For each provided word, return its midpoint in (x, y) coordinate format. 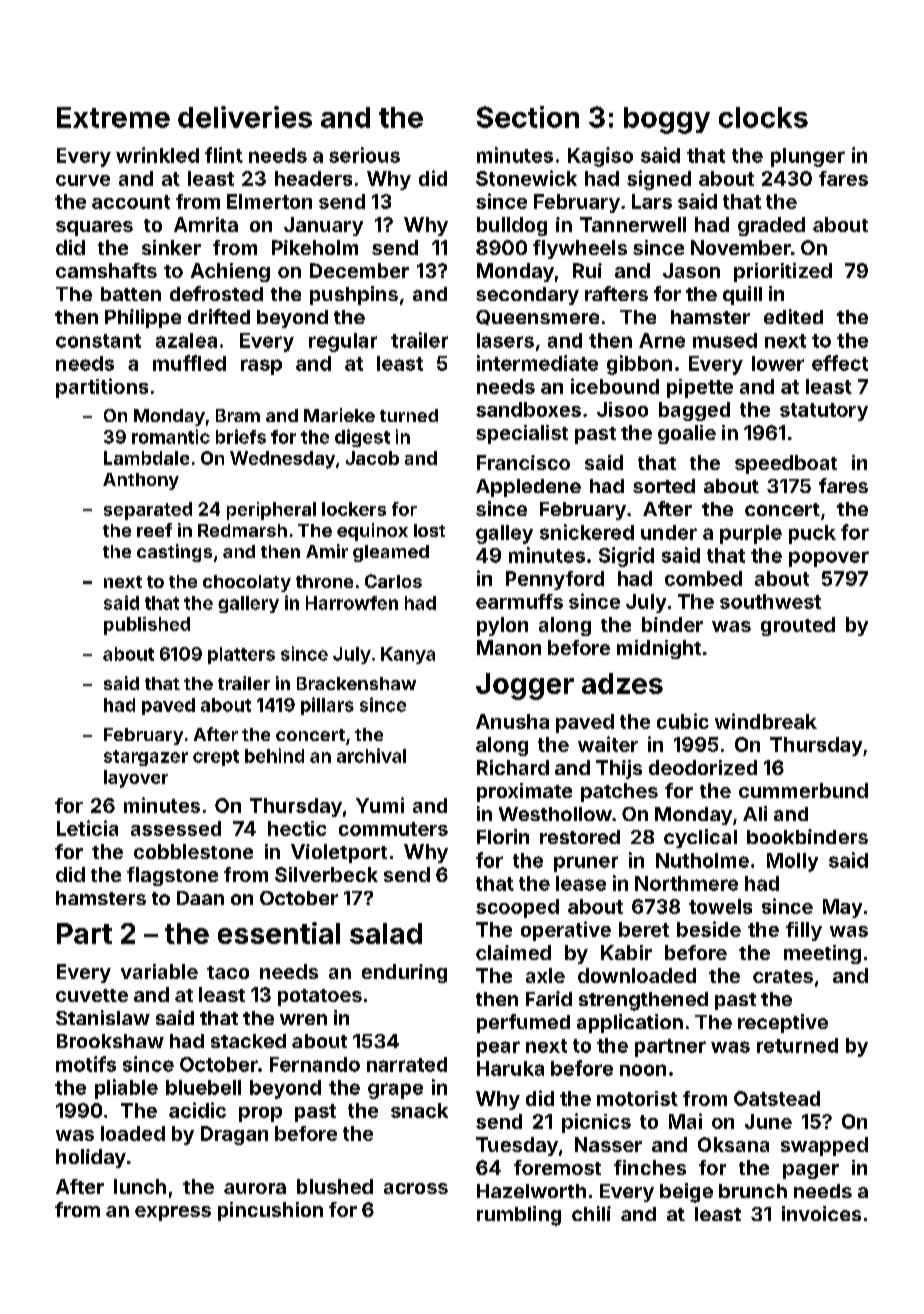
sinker (171, 247)
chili (591, 1213)
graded (771, 226)
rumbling (519, 1216)
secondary (527, 296)
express (173, 1213)
